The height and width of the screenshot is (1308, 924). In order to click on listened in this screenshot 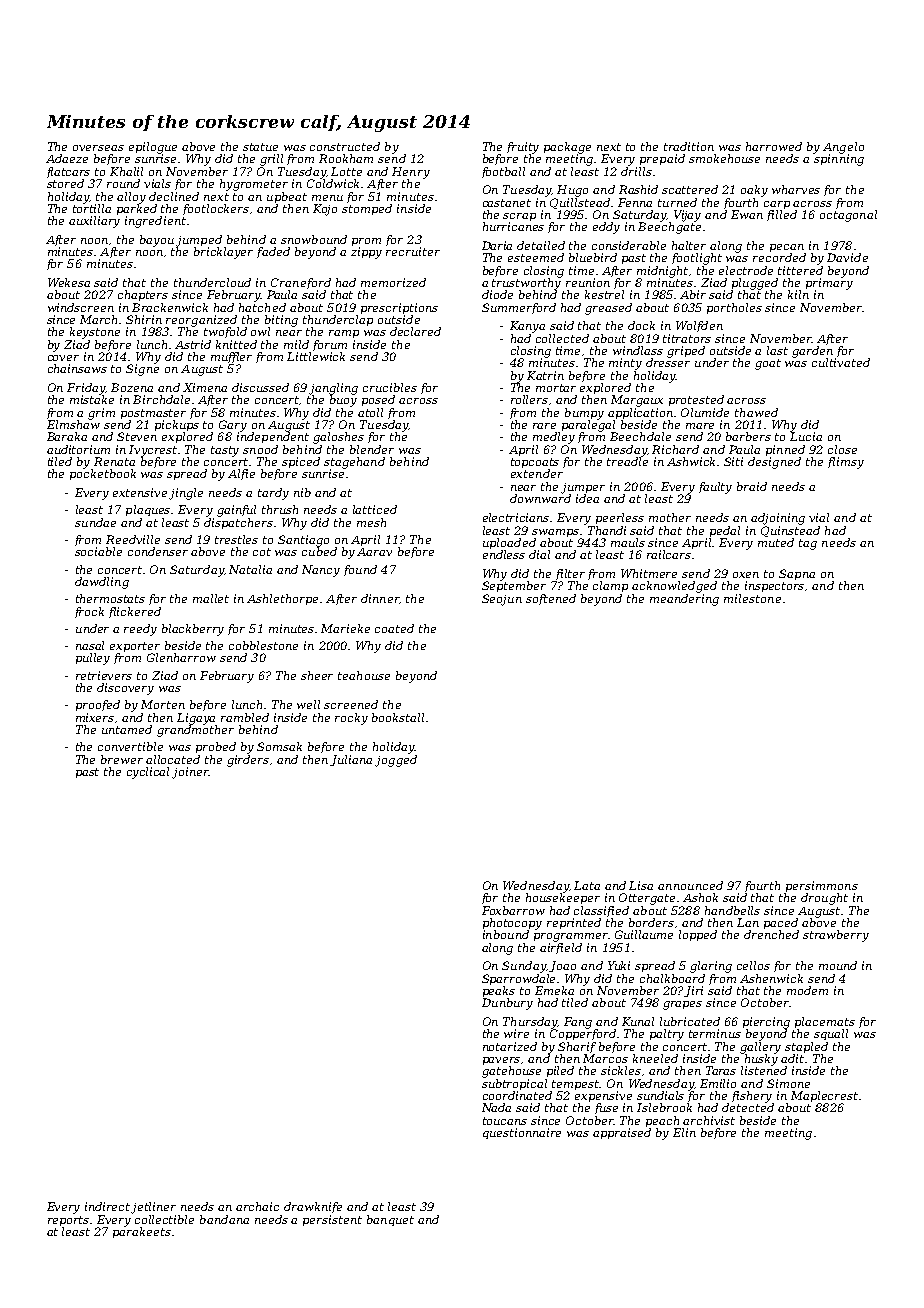, I will do `click(764, 1070)`.
